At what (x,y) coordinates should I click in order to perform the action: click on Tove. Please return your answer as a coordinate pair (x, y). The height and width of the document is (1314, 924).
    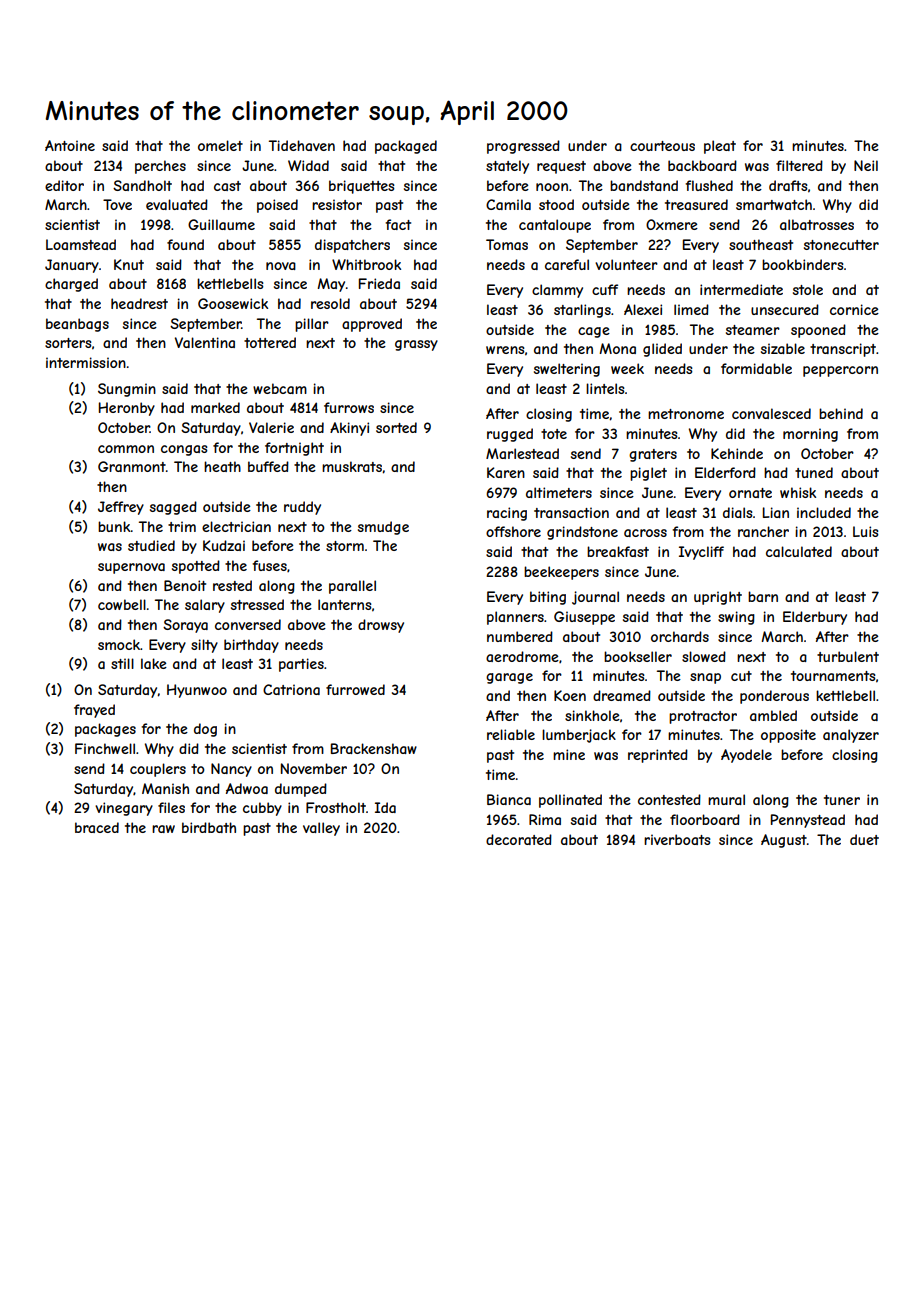
    Looking at the image, I should click on (117, 204).
